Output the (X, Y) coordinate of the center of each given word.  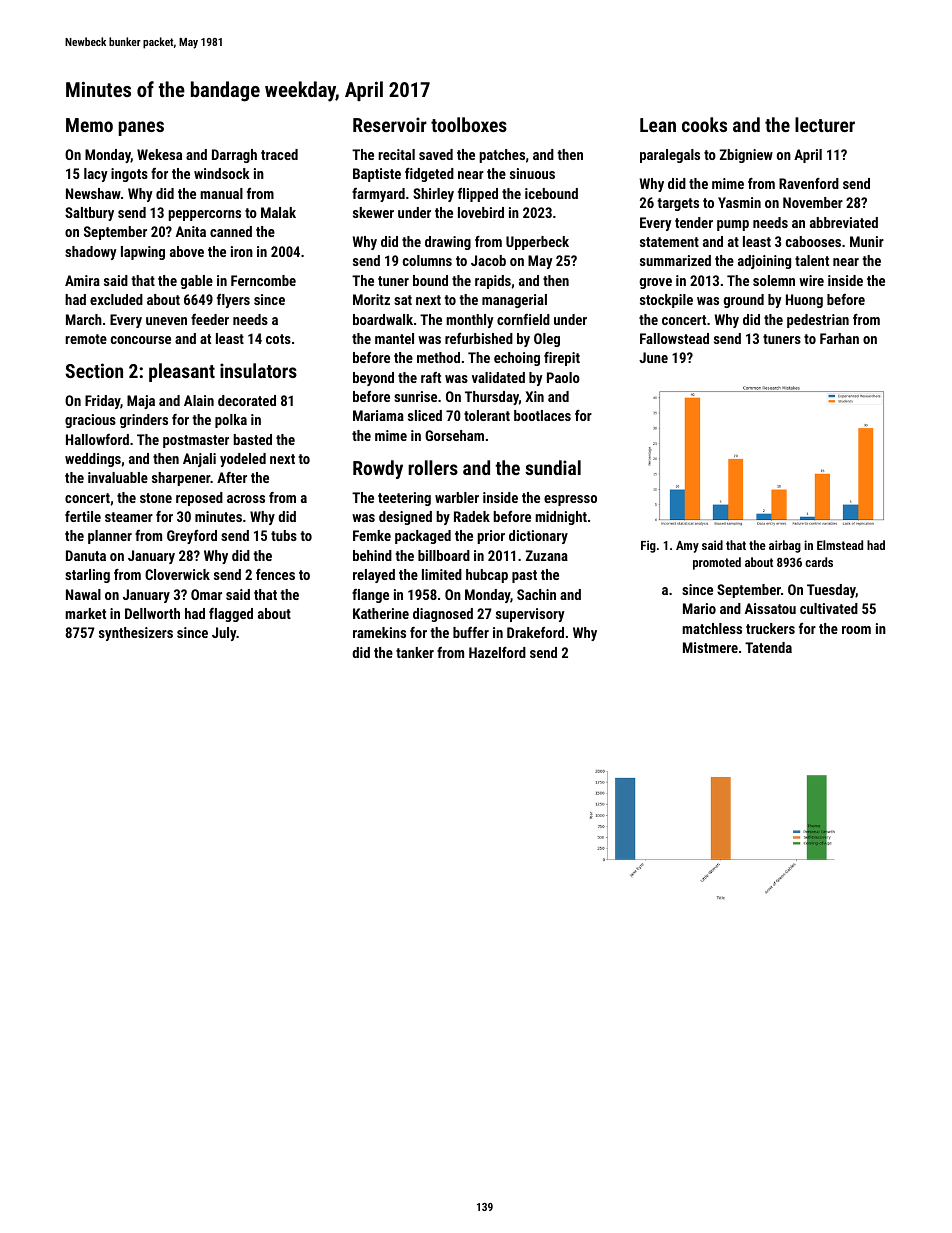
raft (431, 377)
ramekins (379, 632)
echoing (517, 359)
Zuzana (547, 555)
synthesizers (136, 634)
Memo (89, 125)
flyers (233, 301)
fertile (83, 516)
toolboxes (469, 124)
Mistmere (710, 647)
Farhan (839, 338)
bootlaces (542, 415)
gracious (90, 421)
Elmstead (840, 545)
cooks (704, 124)
